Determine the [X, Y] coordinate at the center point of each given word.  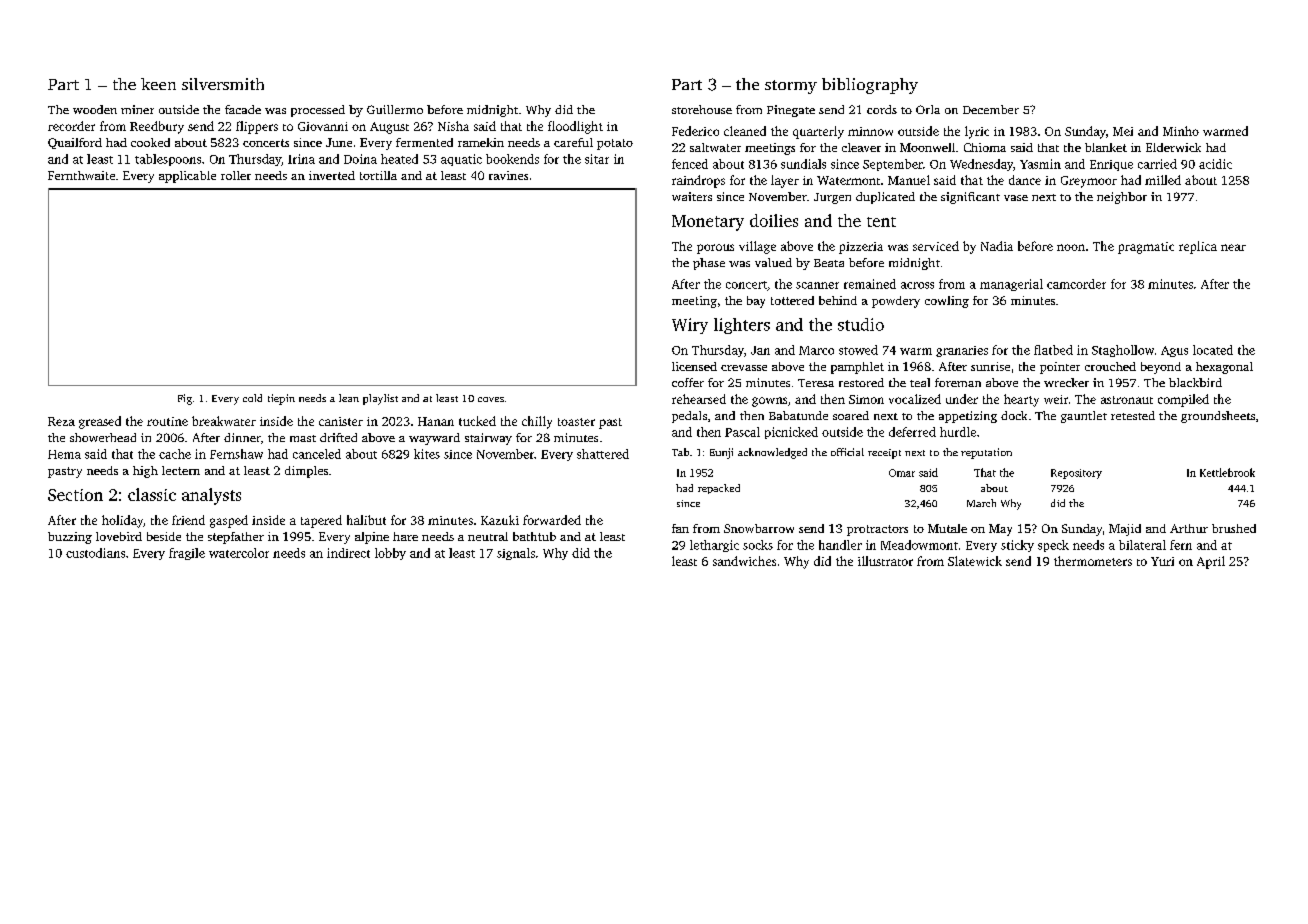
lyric [977, 132]
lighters [742, 326]
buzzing [70, 538]
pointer [1060, 368]
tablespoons [168, 160]
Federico [695, 131]
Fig [185, 399]
